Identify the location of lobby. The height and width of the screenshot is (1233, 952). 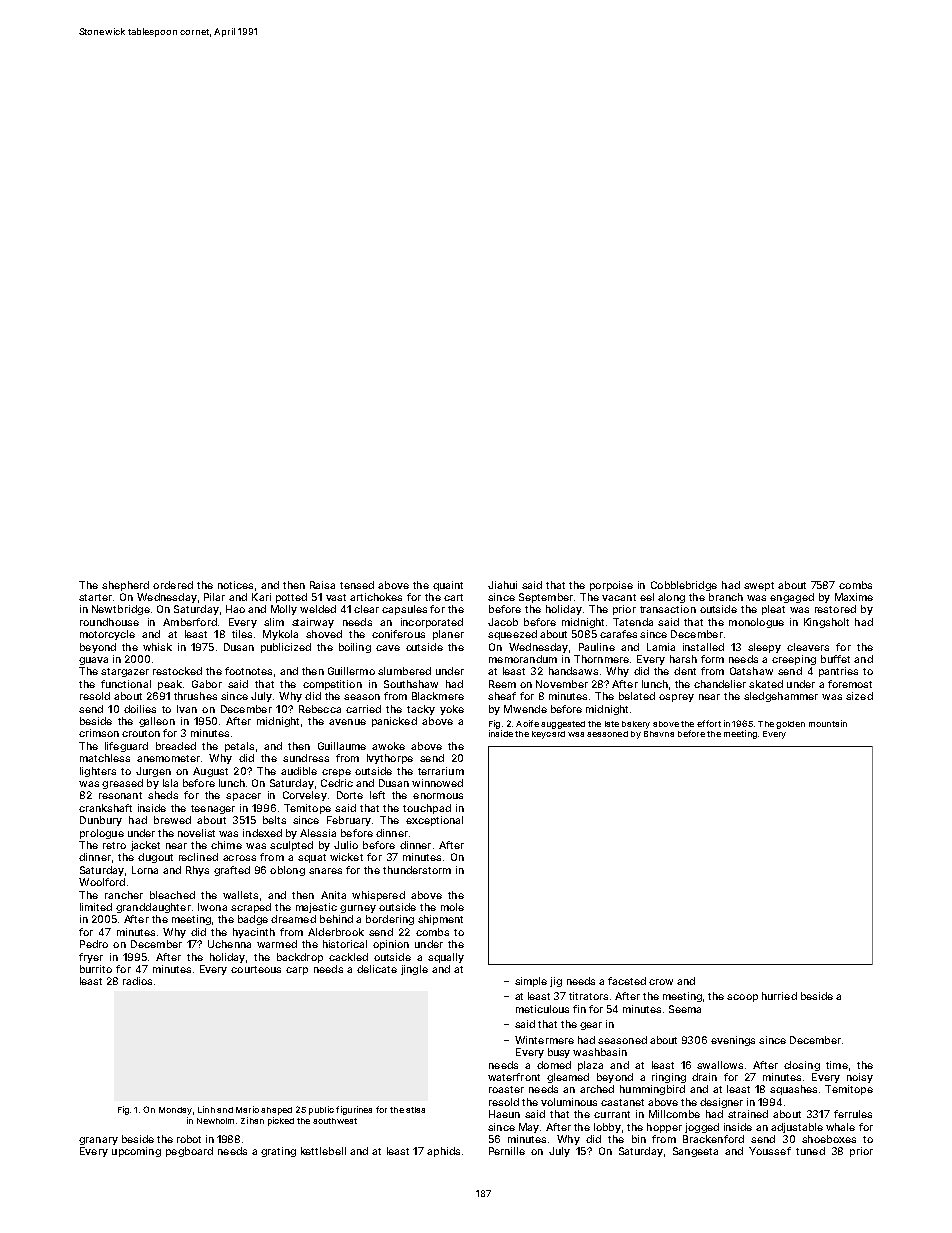
(607, 1128).
